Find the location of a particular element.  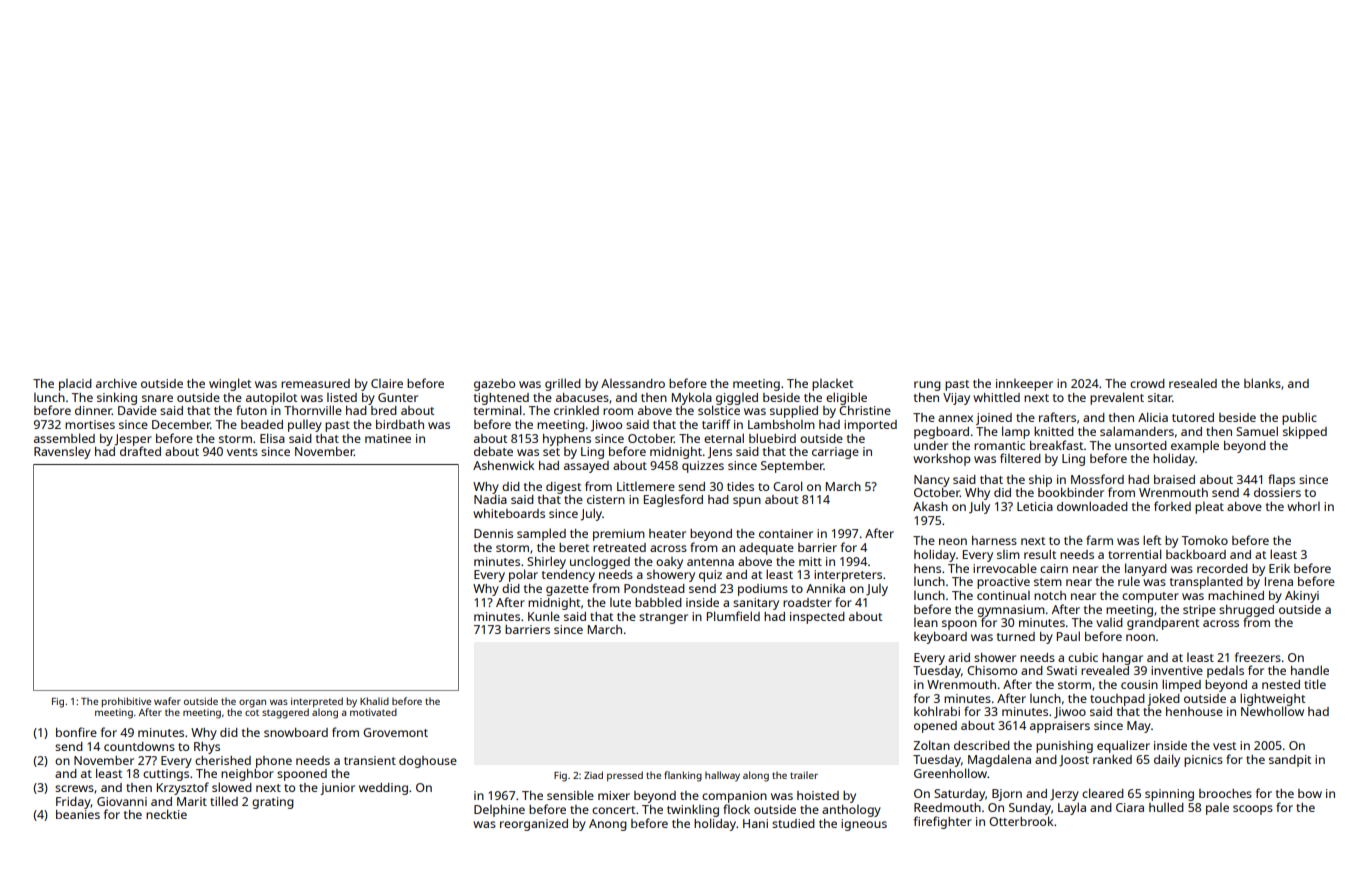

cot is located at coordinates (252, 713).
